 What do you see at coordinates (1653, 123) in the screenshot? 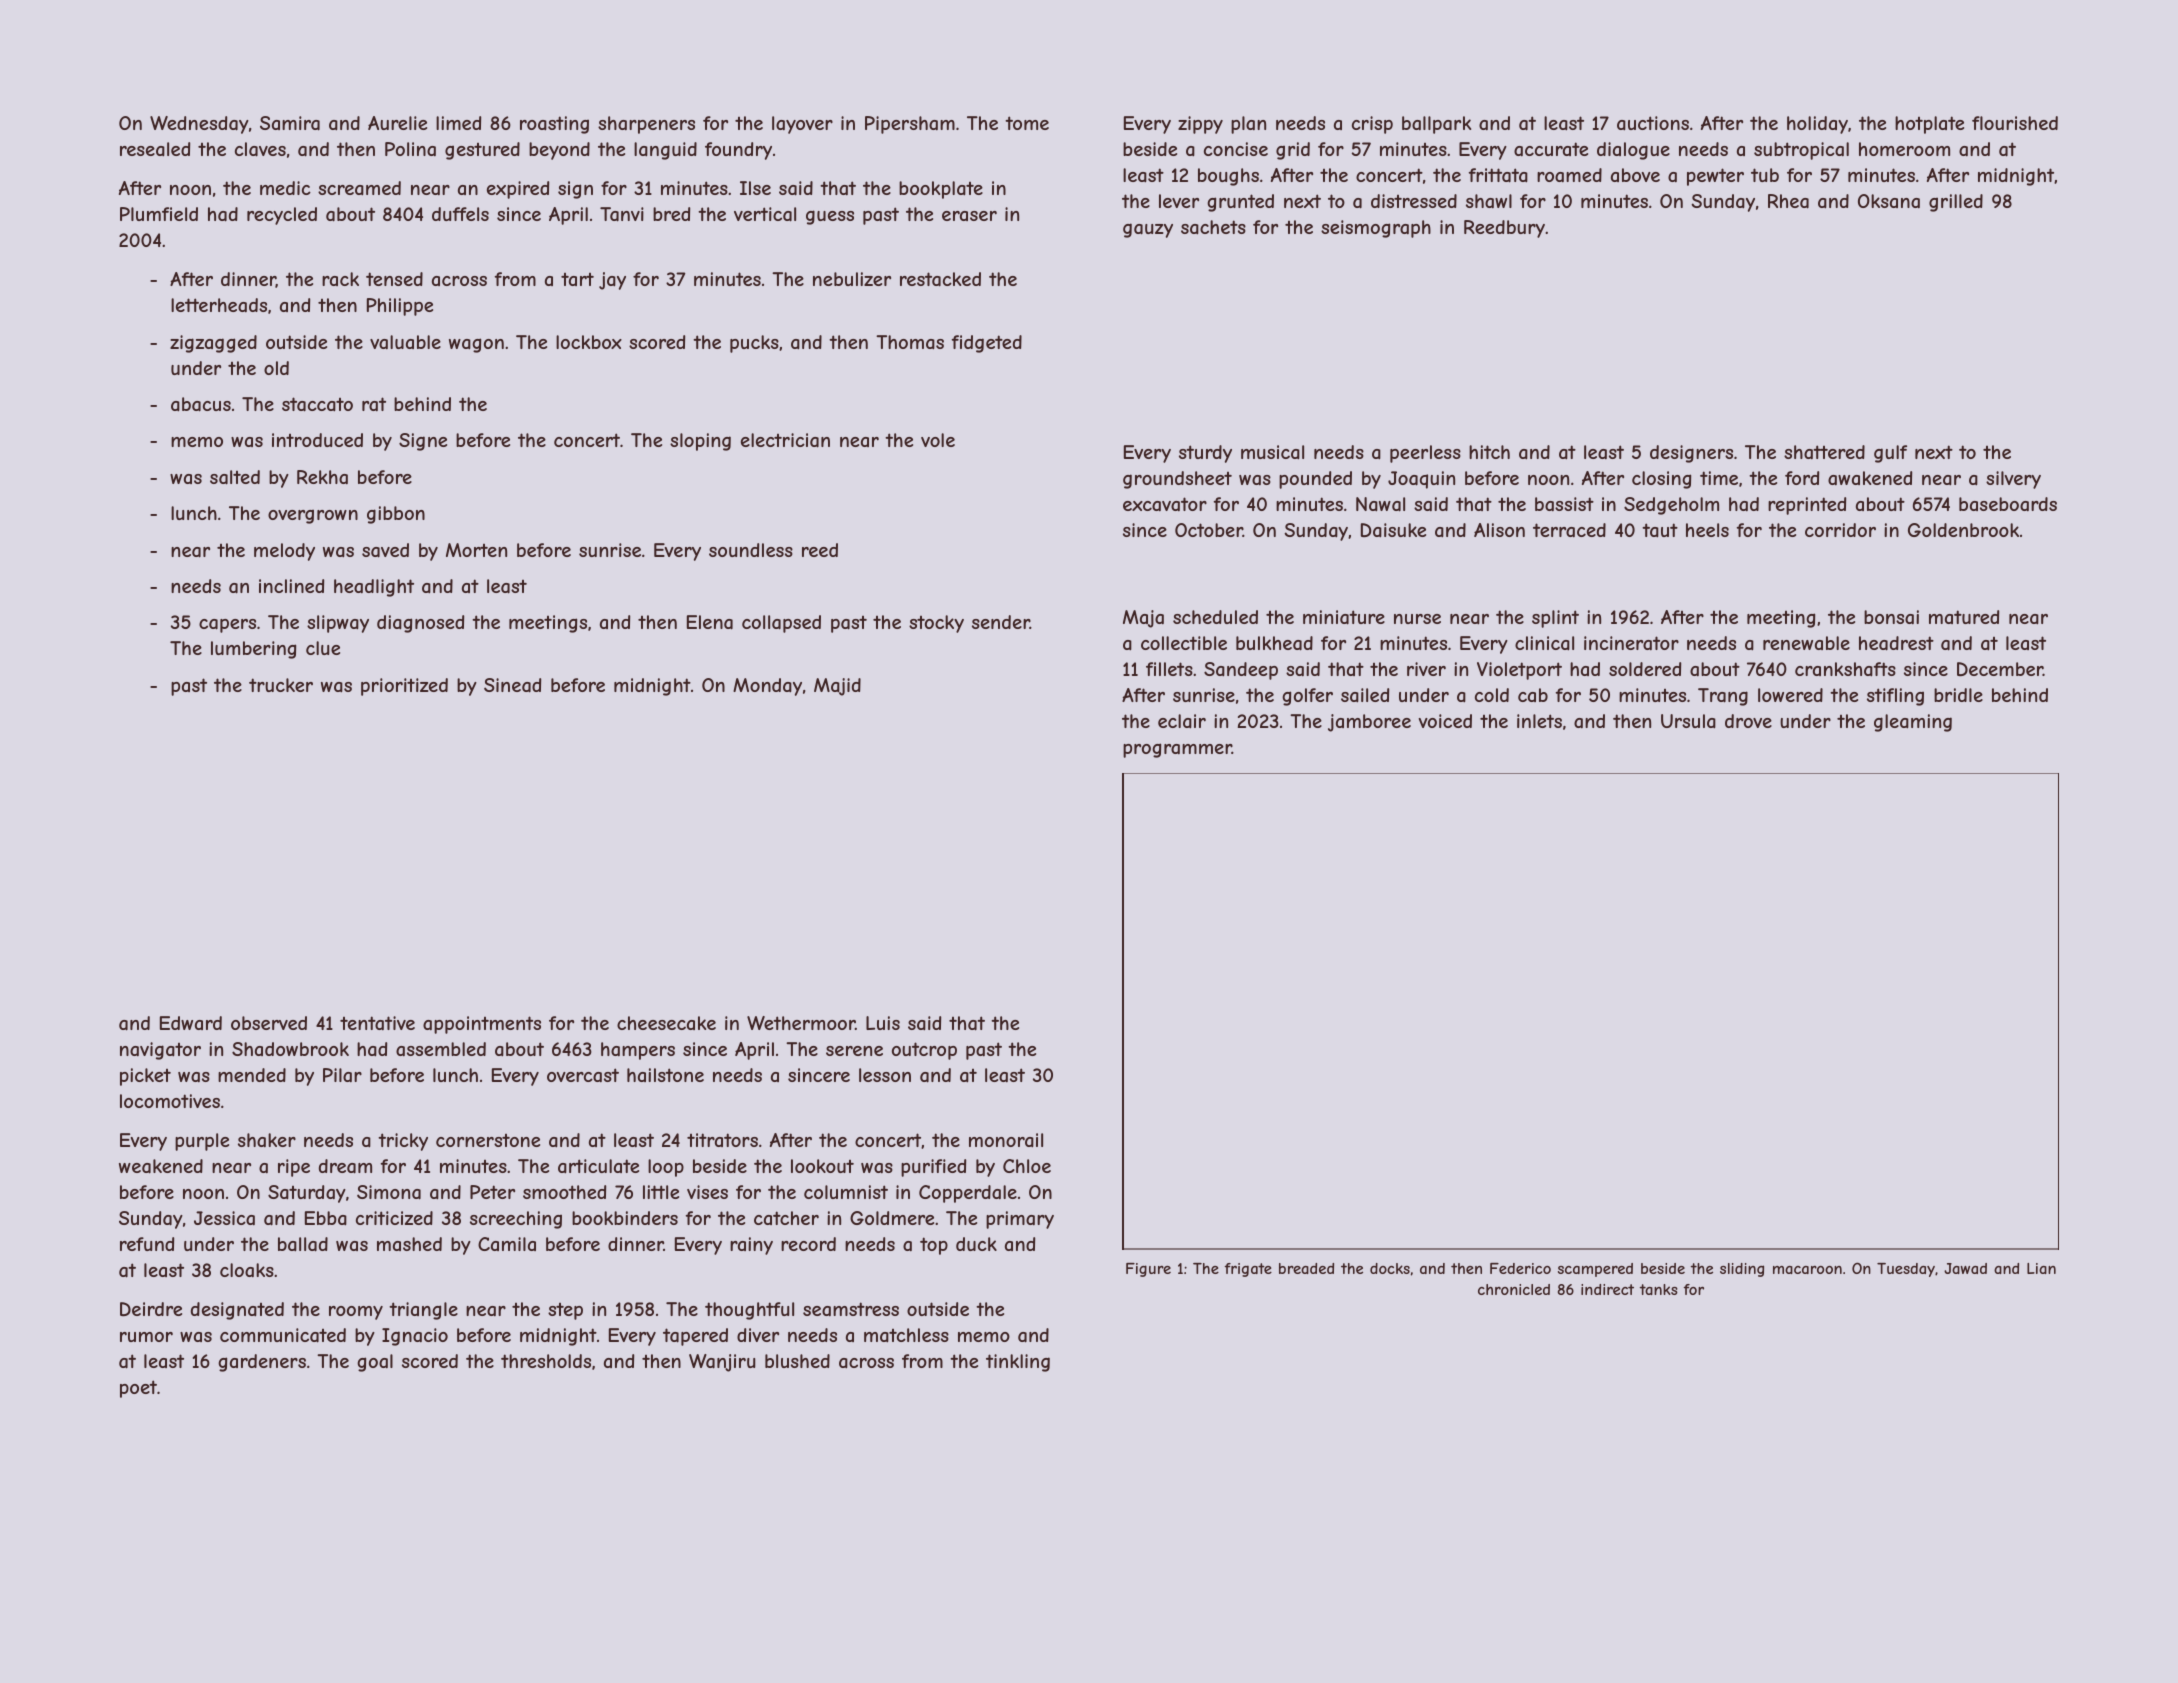
I see `auctions` at bounding box center [1653, 123].
